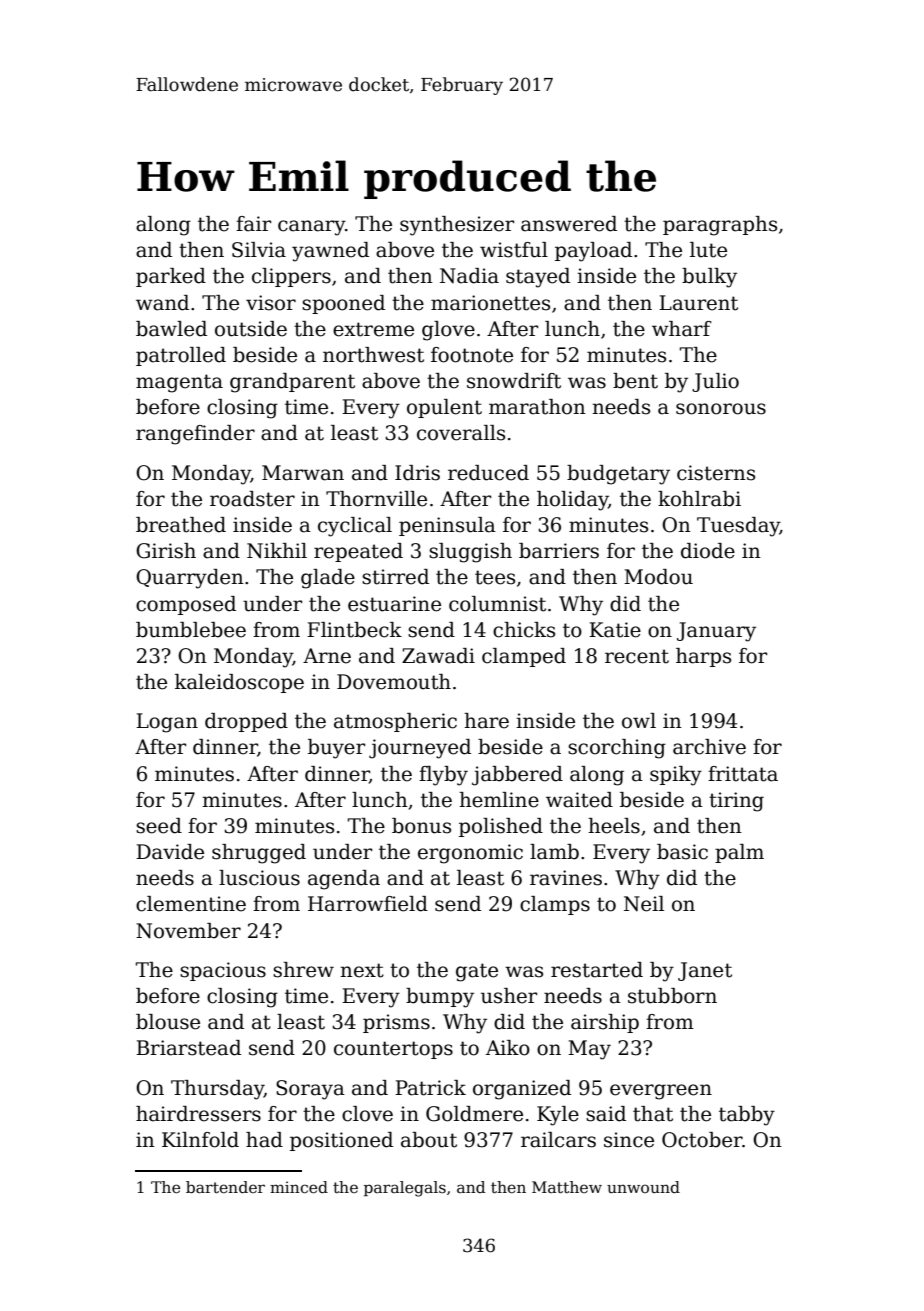  Describe the element at coordinates (501, 827) in the image. I see `polished` at that location.
